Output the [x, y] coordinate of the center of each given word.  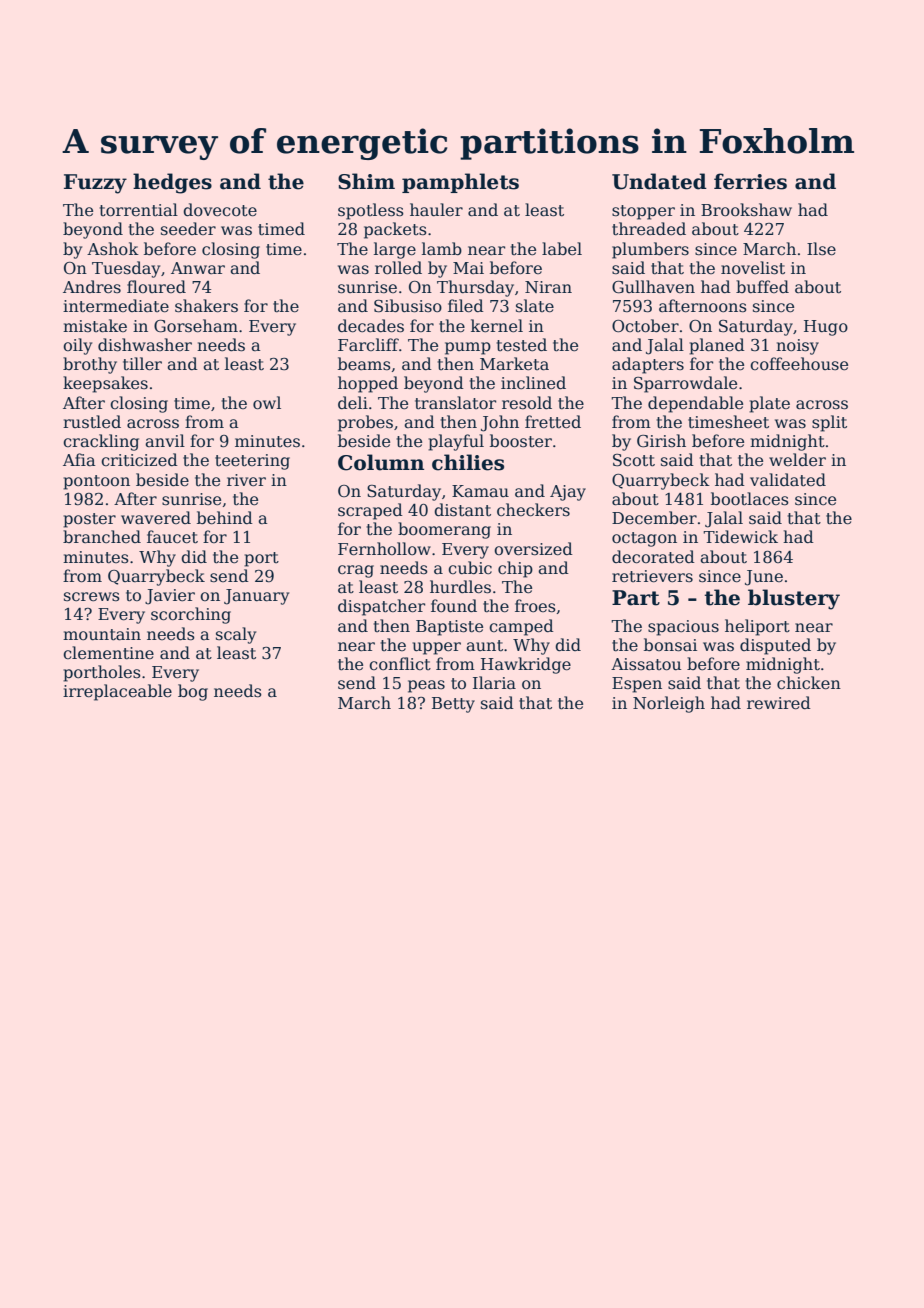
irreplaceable [117, 692]
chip [515, 569]
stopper [643, 212]
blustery [794, 599]
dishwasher [145, 345]
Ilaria [494, 683]
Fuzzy [95, 184]
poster [89, 520]
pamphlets [460, 183]
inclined [533, 383]
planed [717, 346]
